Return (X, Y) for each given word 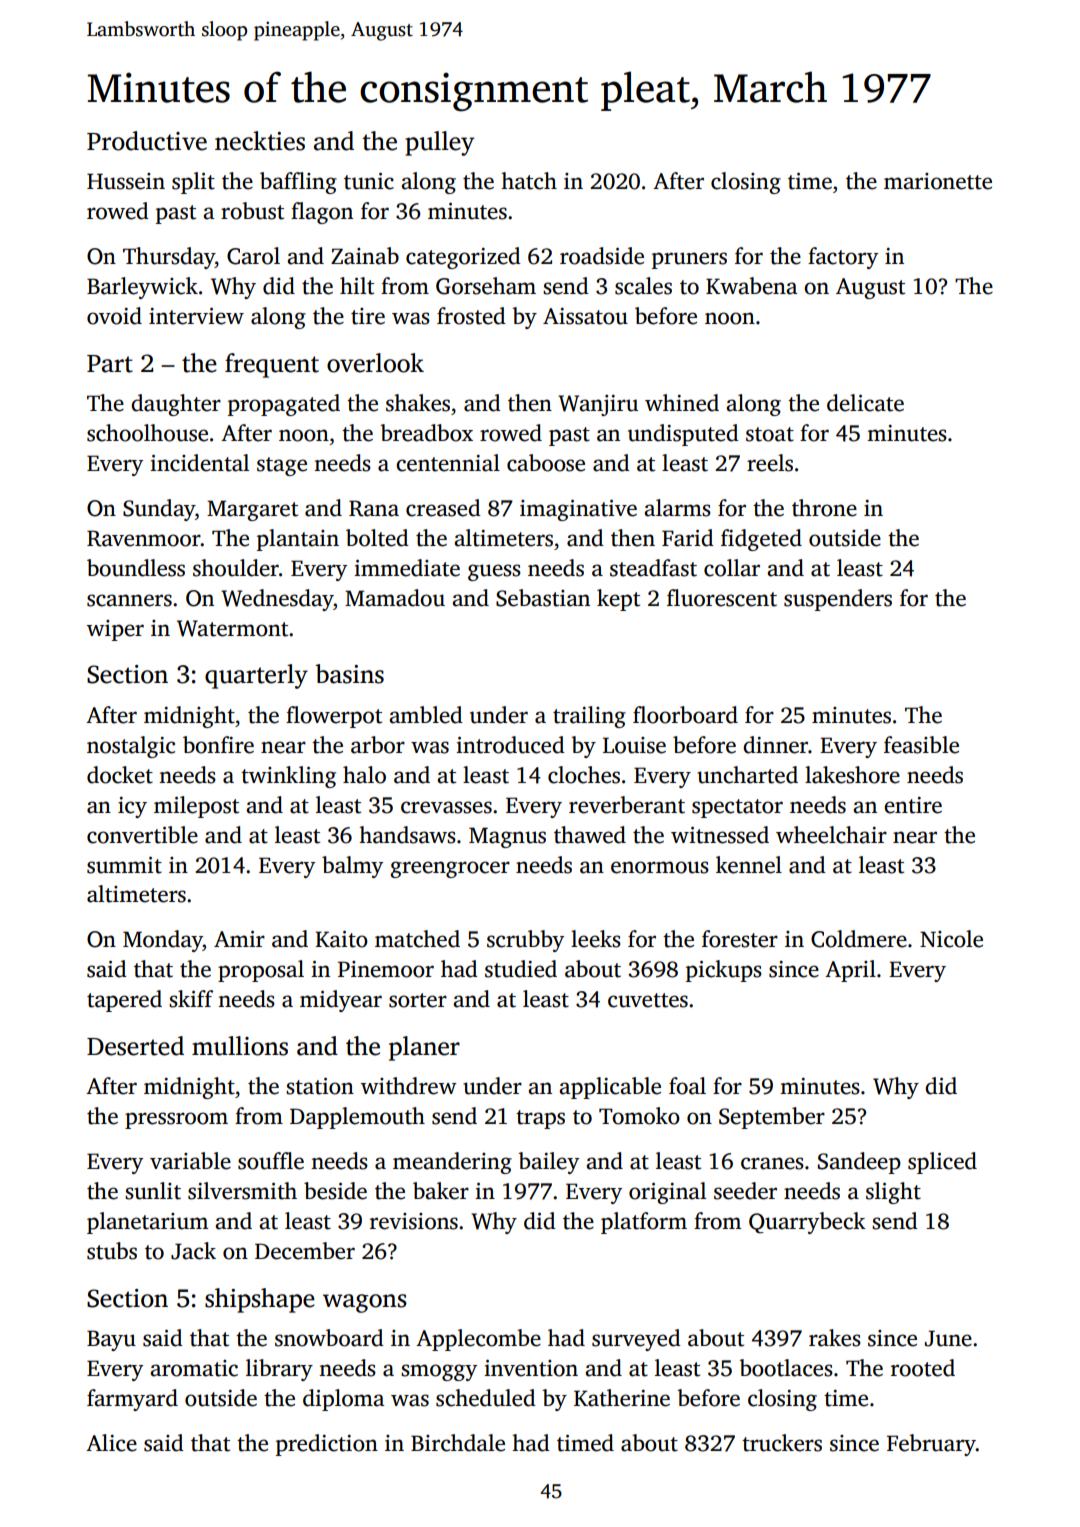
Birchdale (458, 1443)
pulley (439, 143)
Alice (111, 1443)
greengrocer (450, 869)
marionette (938, 181)
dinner (775, 745)
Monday (163, 941)
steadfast (653, 568)
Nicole (951, 939)
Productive (147, 141)
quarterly (256, 676)
